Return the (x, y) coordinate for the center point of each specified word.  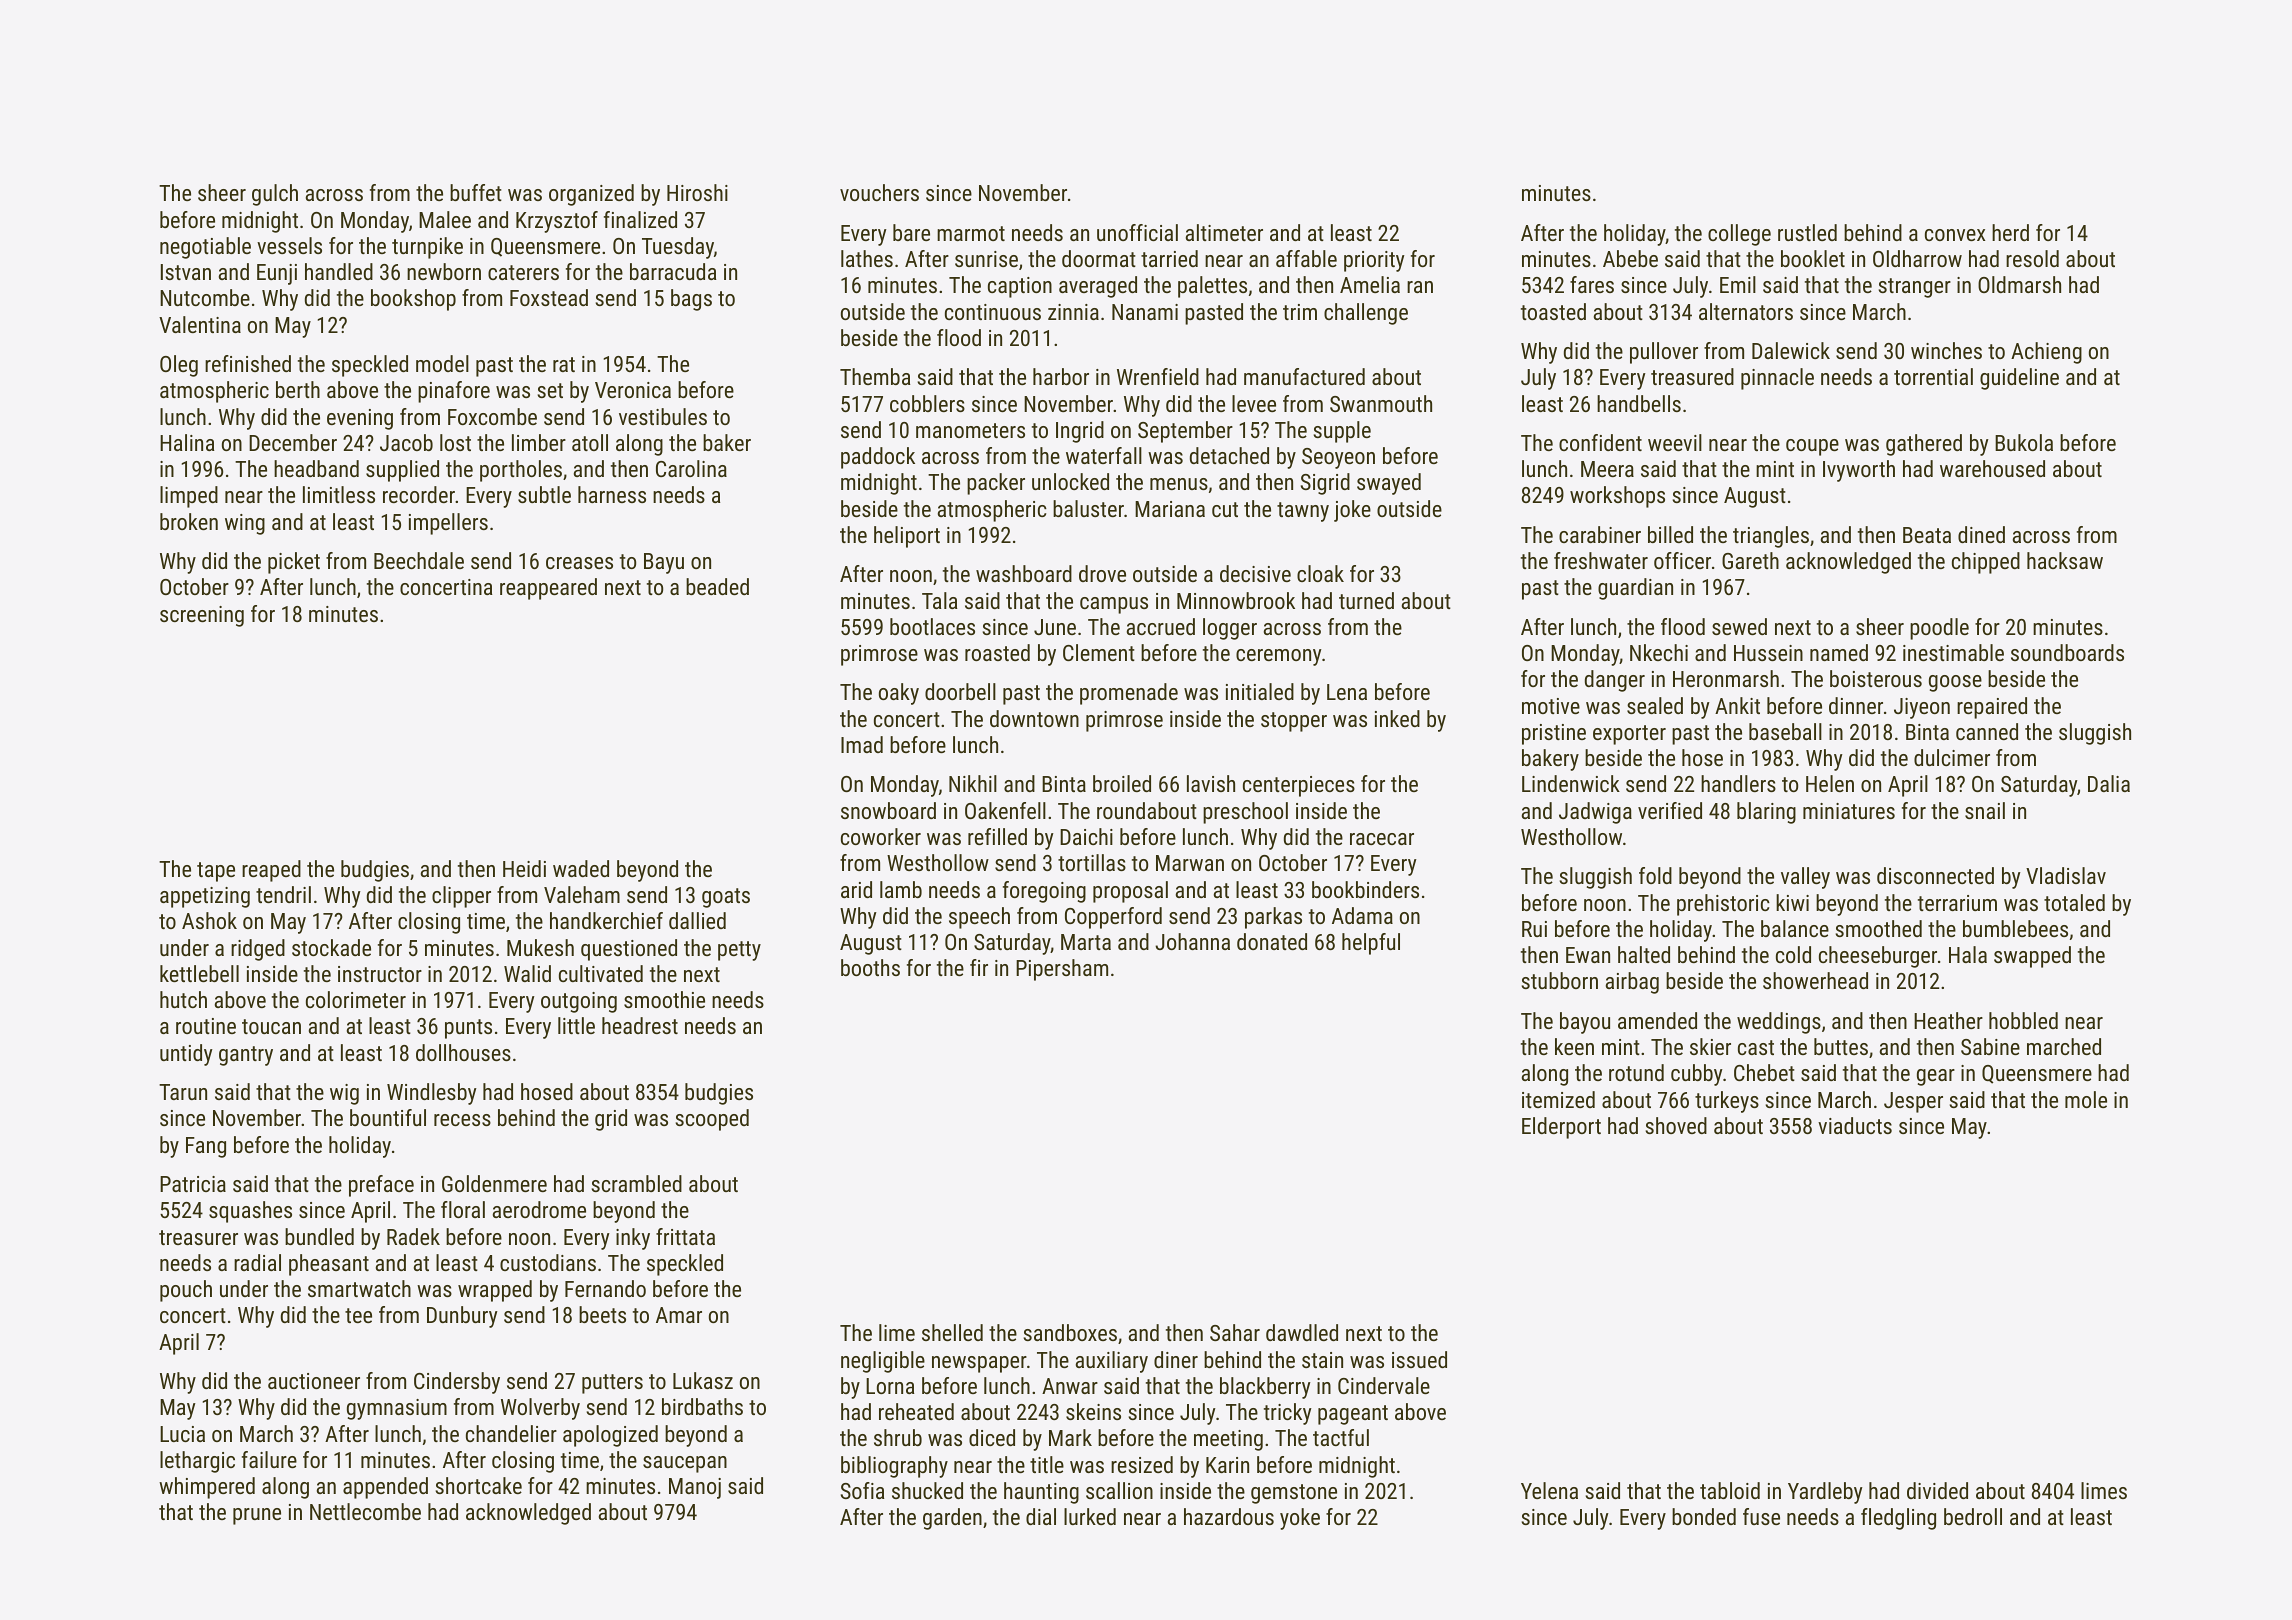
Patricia (193, 1184)
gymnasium (397, 1409)
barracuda (673, 271)
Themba (875, 376)
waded (581, 868)
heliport (907, 537)
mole (2086, 1099)
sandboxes (1070, 1332)
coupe (1812, 447)
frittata (685, 1236)
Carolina (691, 468)
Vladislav (2066, 875)
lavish (1211, 783)
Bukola (2024, 442)
